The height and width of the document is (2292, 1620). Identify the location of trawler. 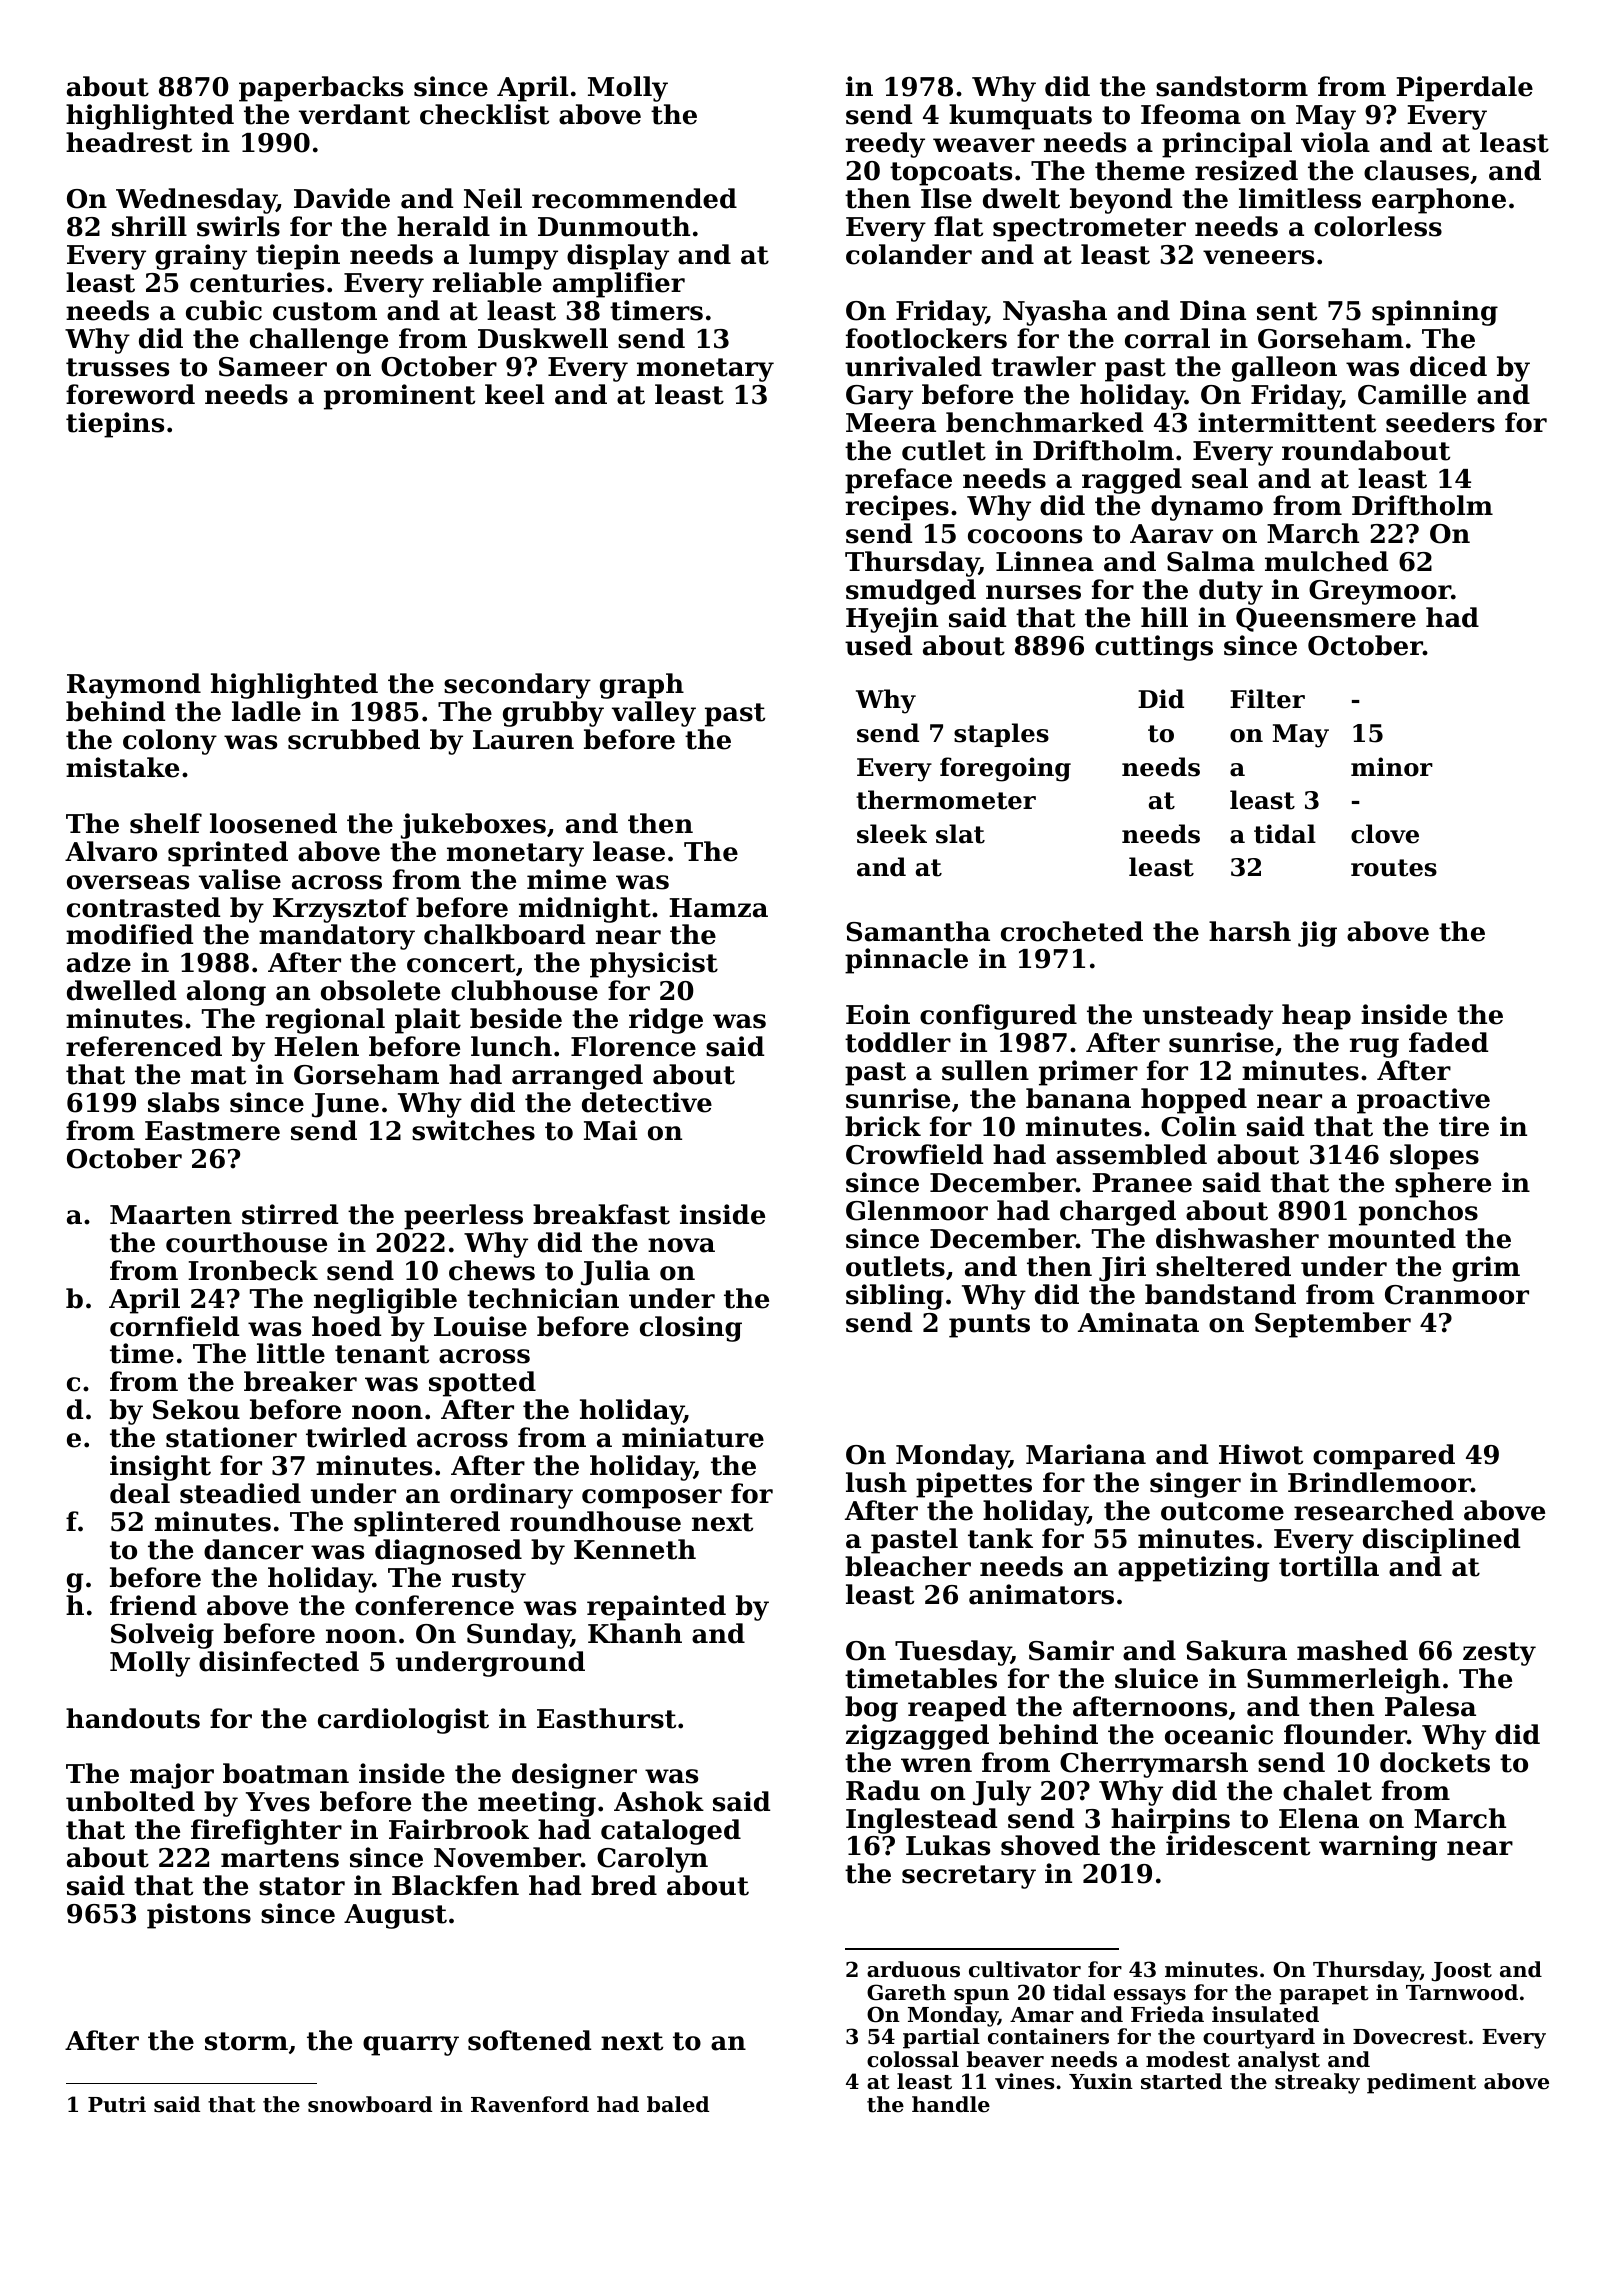
(1043, 366).
